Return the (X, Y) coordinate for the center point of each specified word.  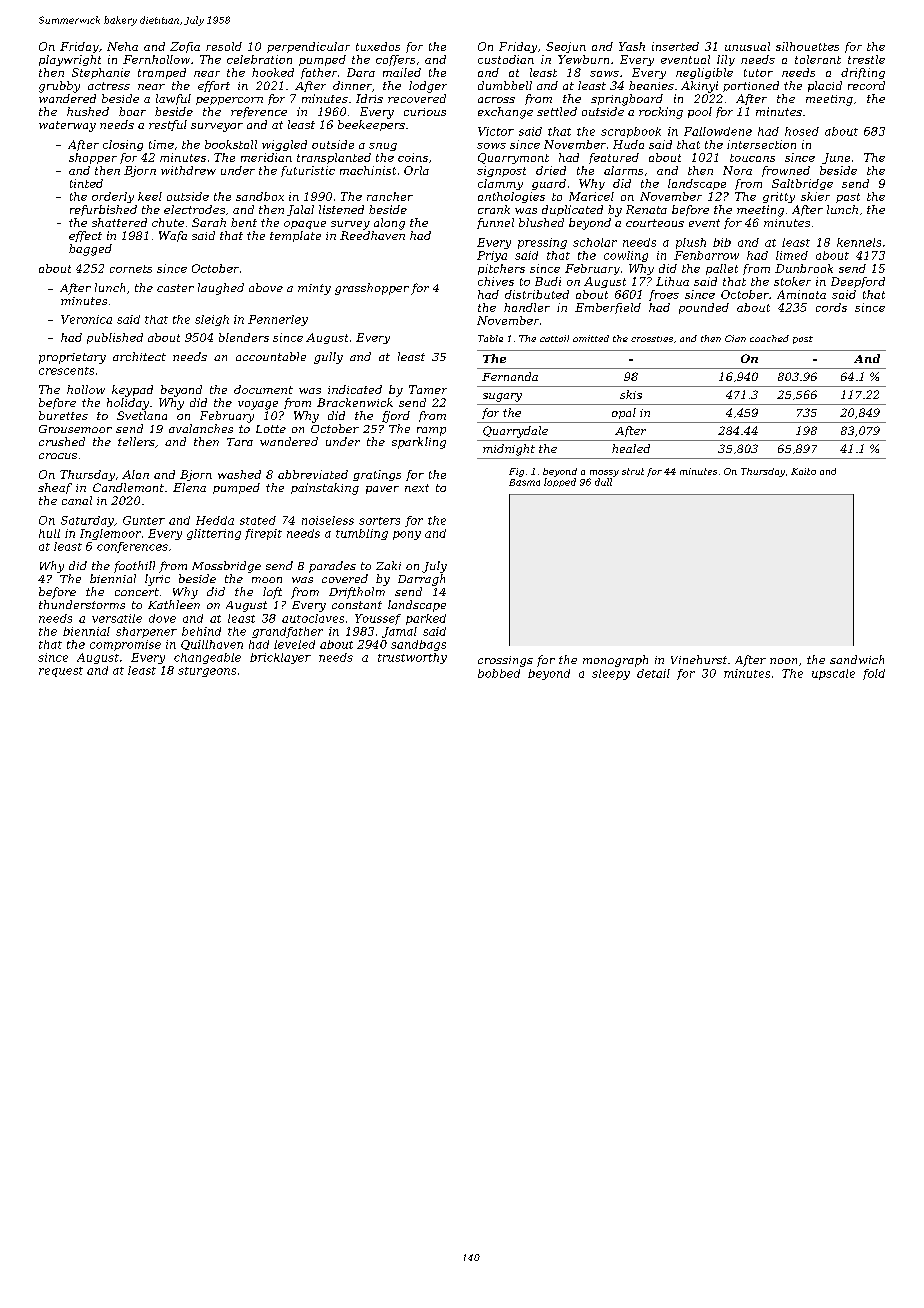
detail (653, 673)
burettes (63, 415)
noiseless (328, 520)
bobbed (499, 673)
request (61, 672)
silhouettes (807, 46)
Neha (122, 46)
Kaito (803, 471)
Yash (632, 46)
